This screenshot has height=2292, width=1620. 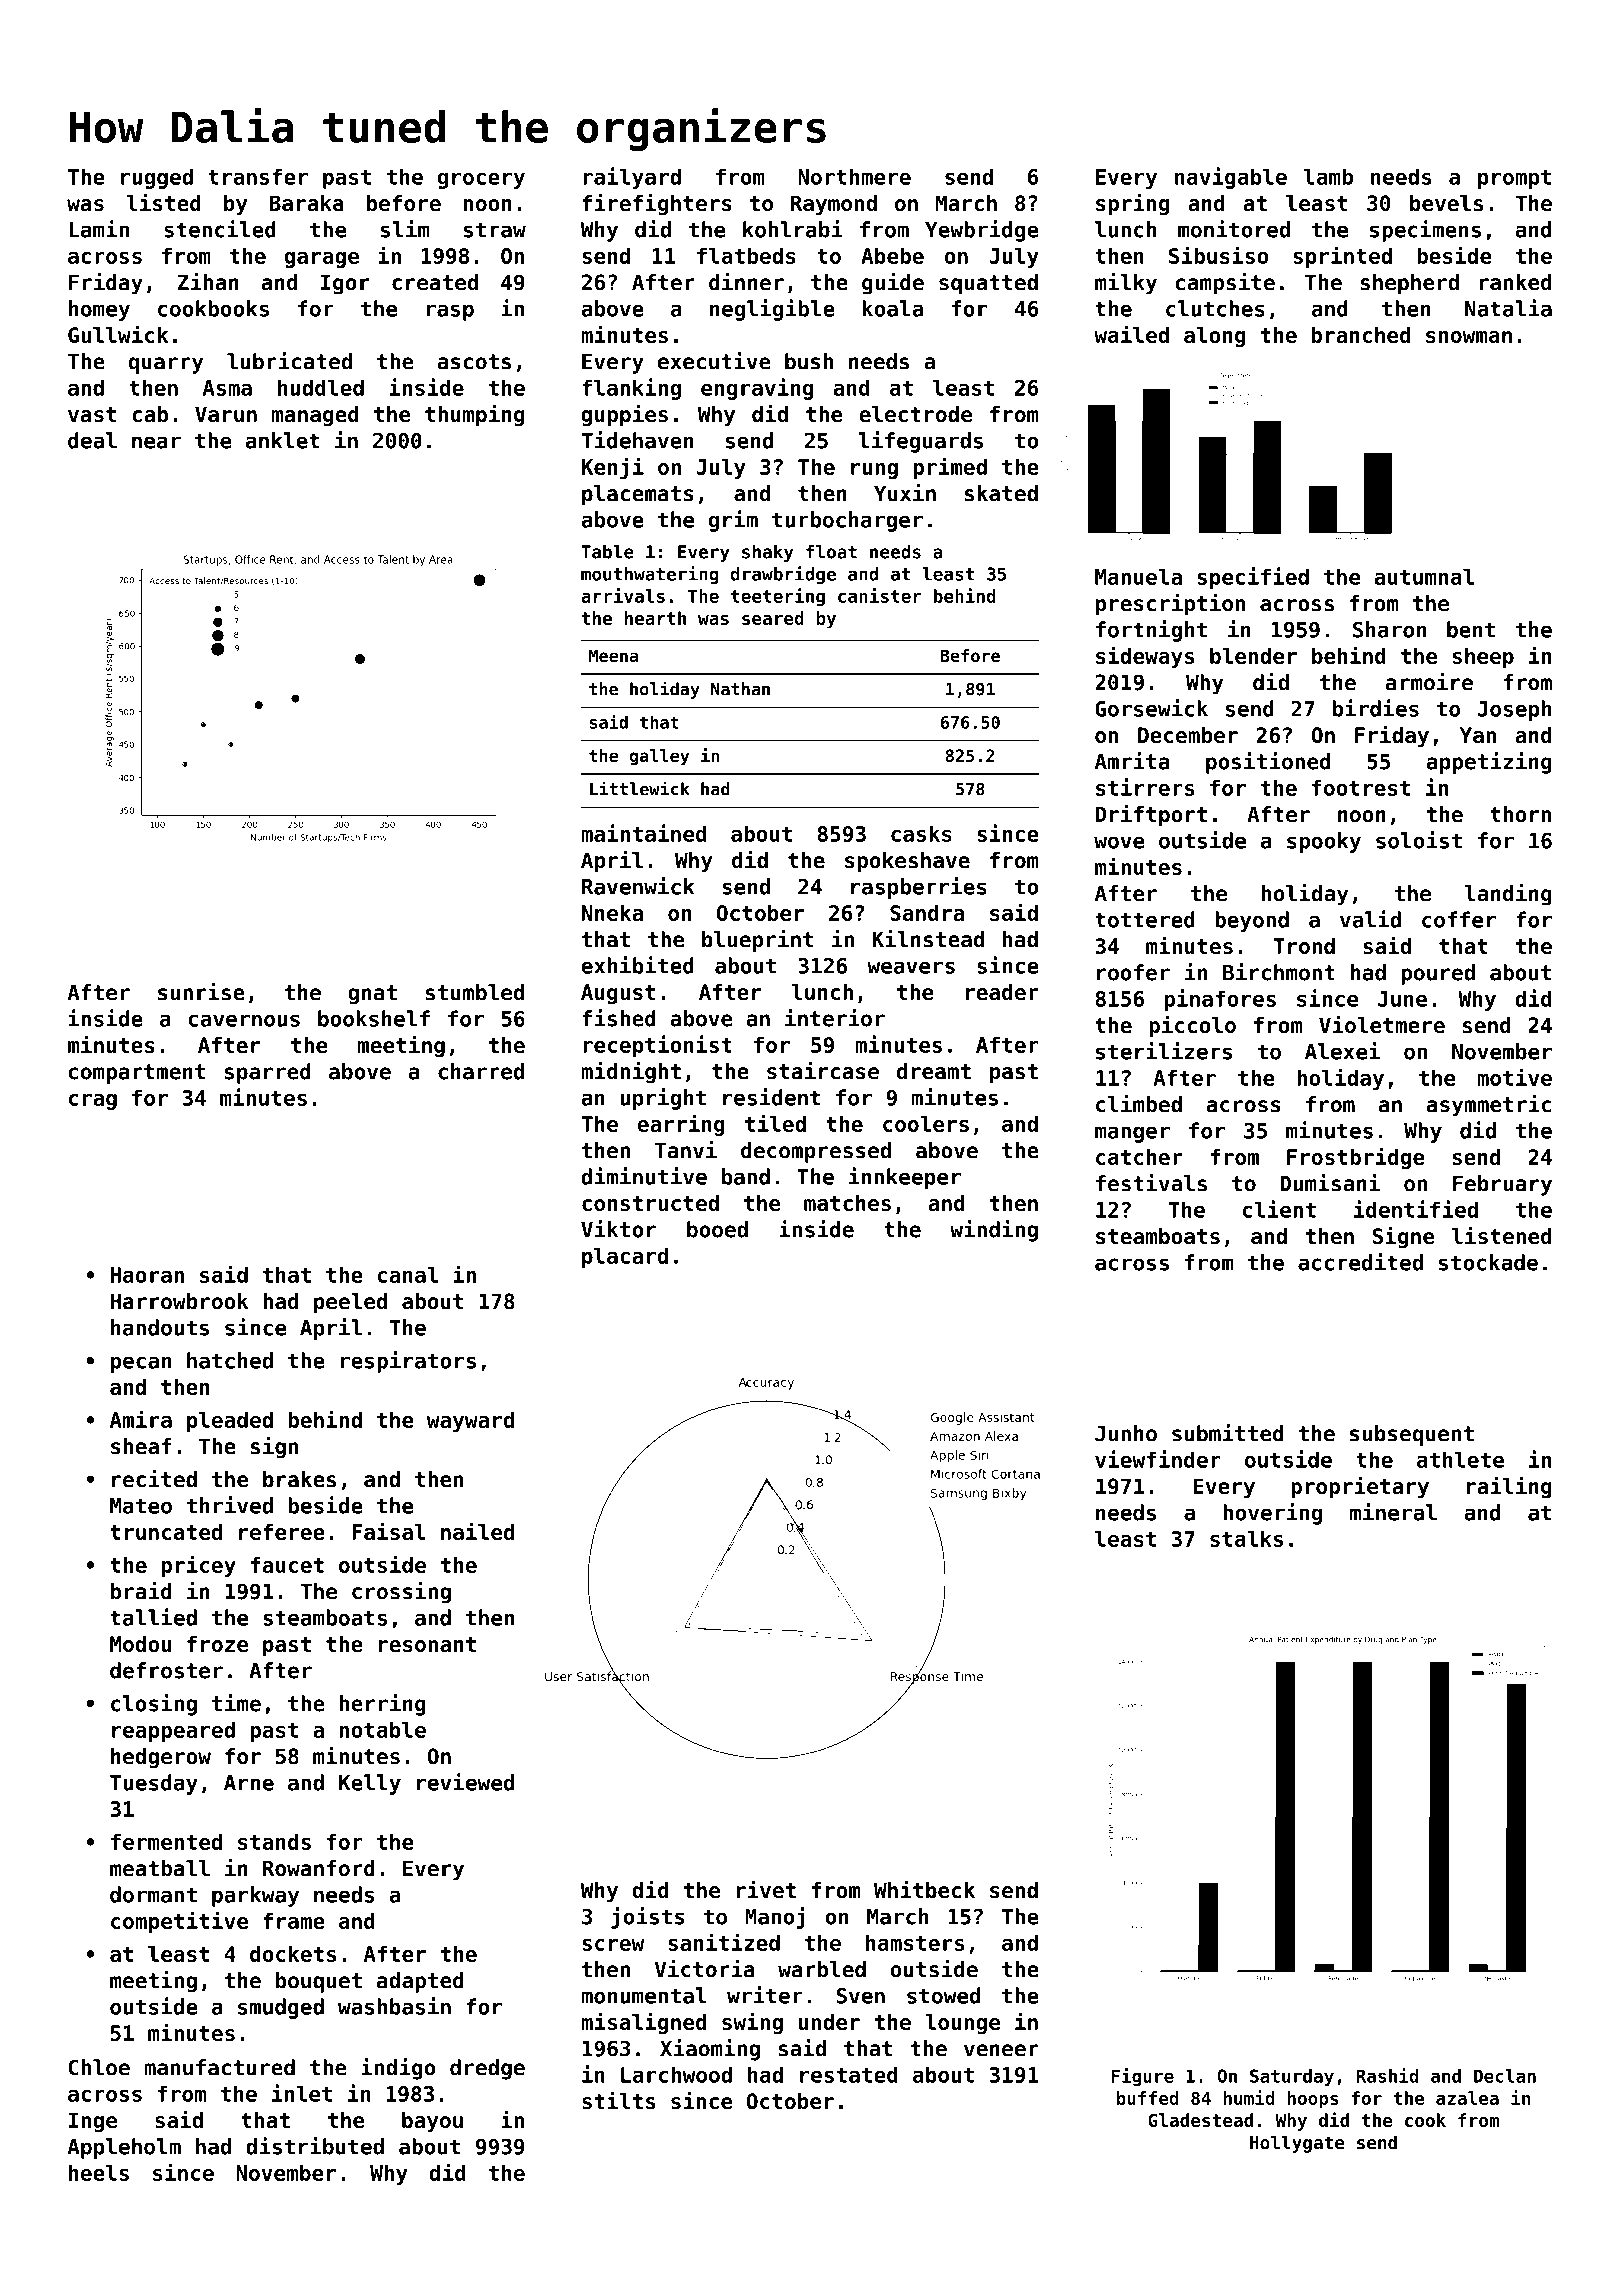 I want to click on smudged, so click(x=281, y=2008).
